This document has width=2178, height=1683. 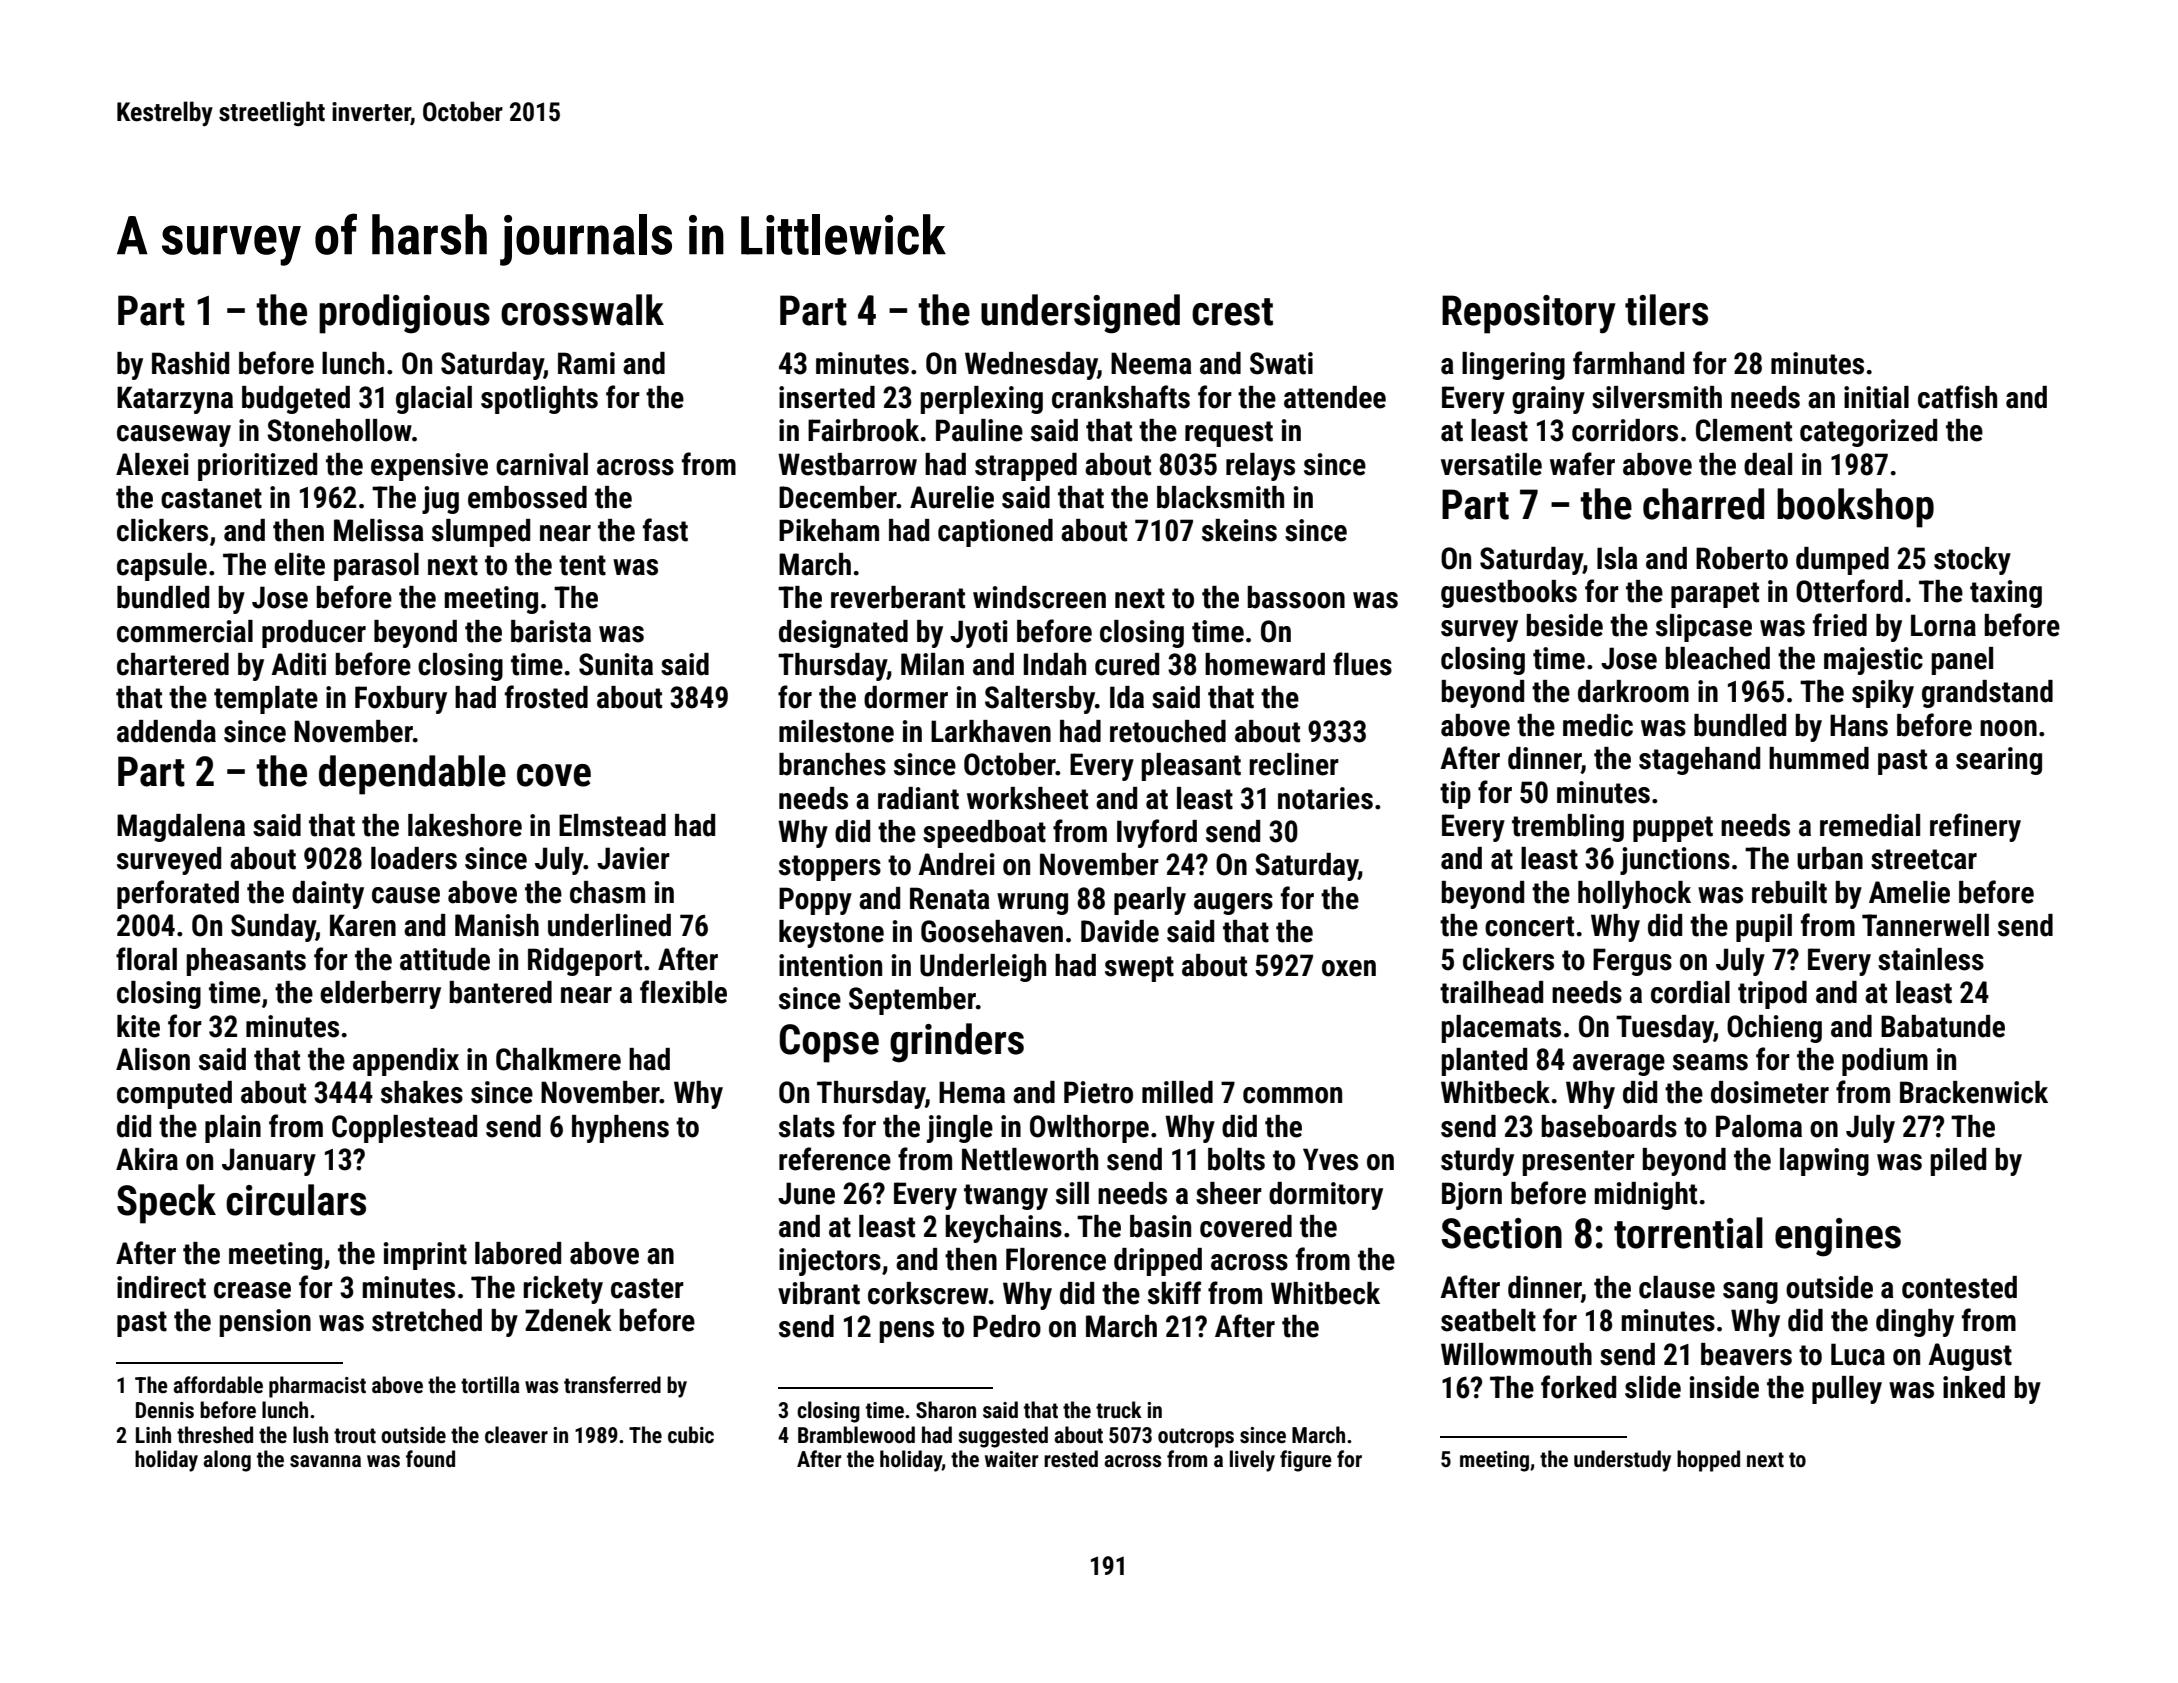 I want to click on taxing, so click(x=2006, y=594).
